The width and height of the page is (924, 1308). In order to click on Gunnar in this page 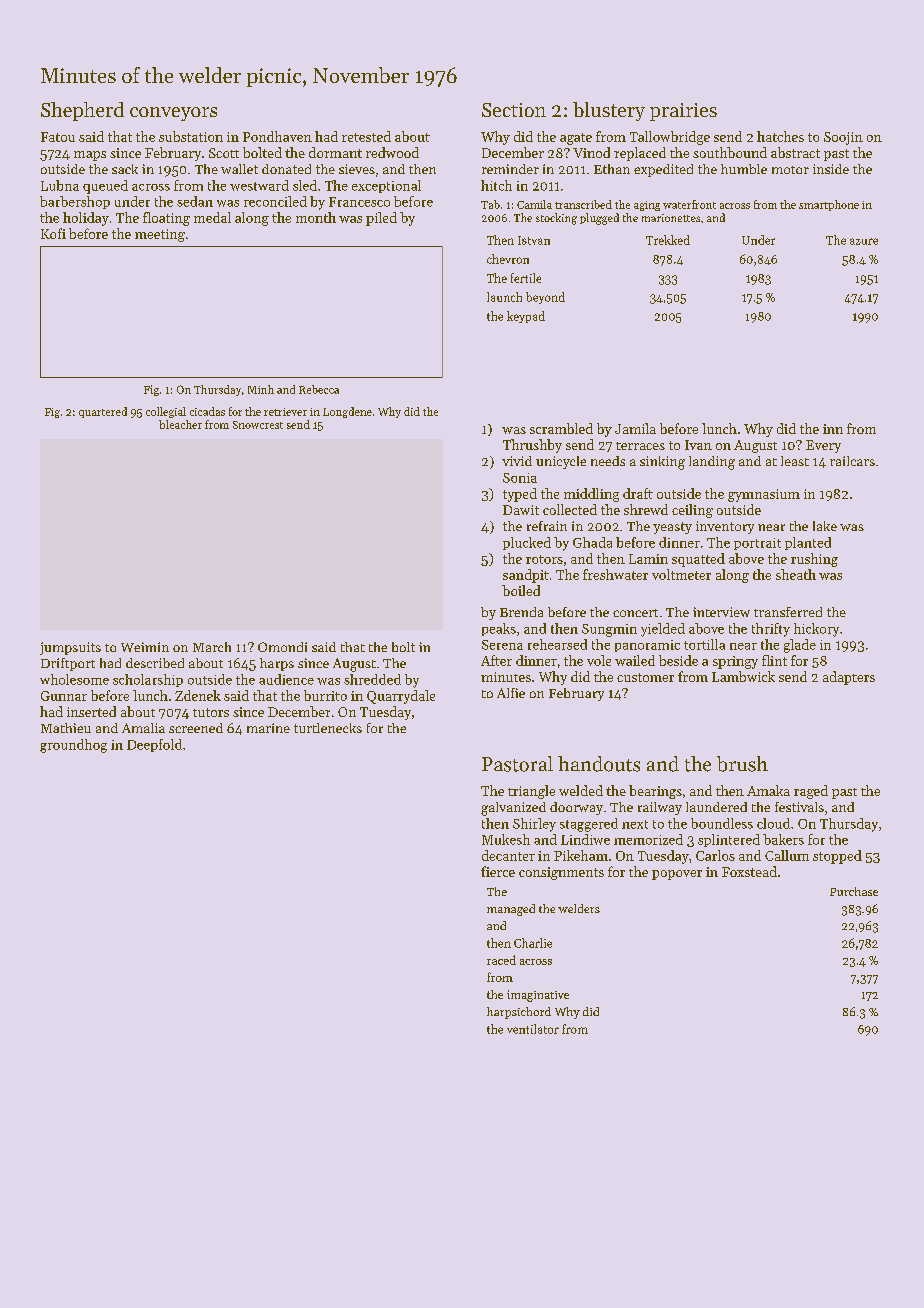, I will do `click(64, 696)`.
